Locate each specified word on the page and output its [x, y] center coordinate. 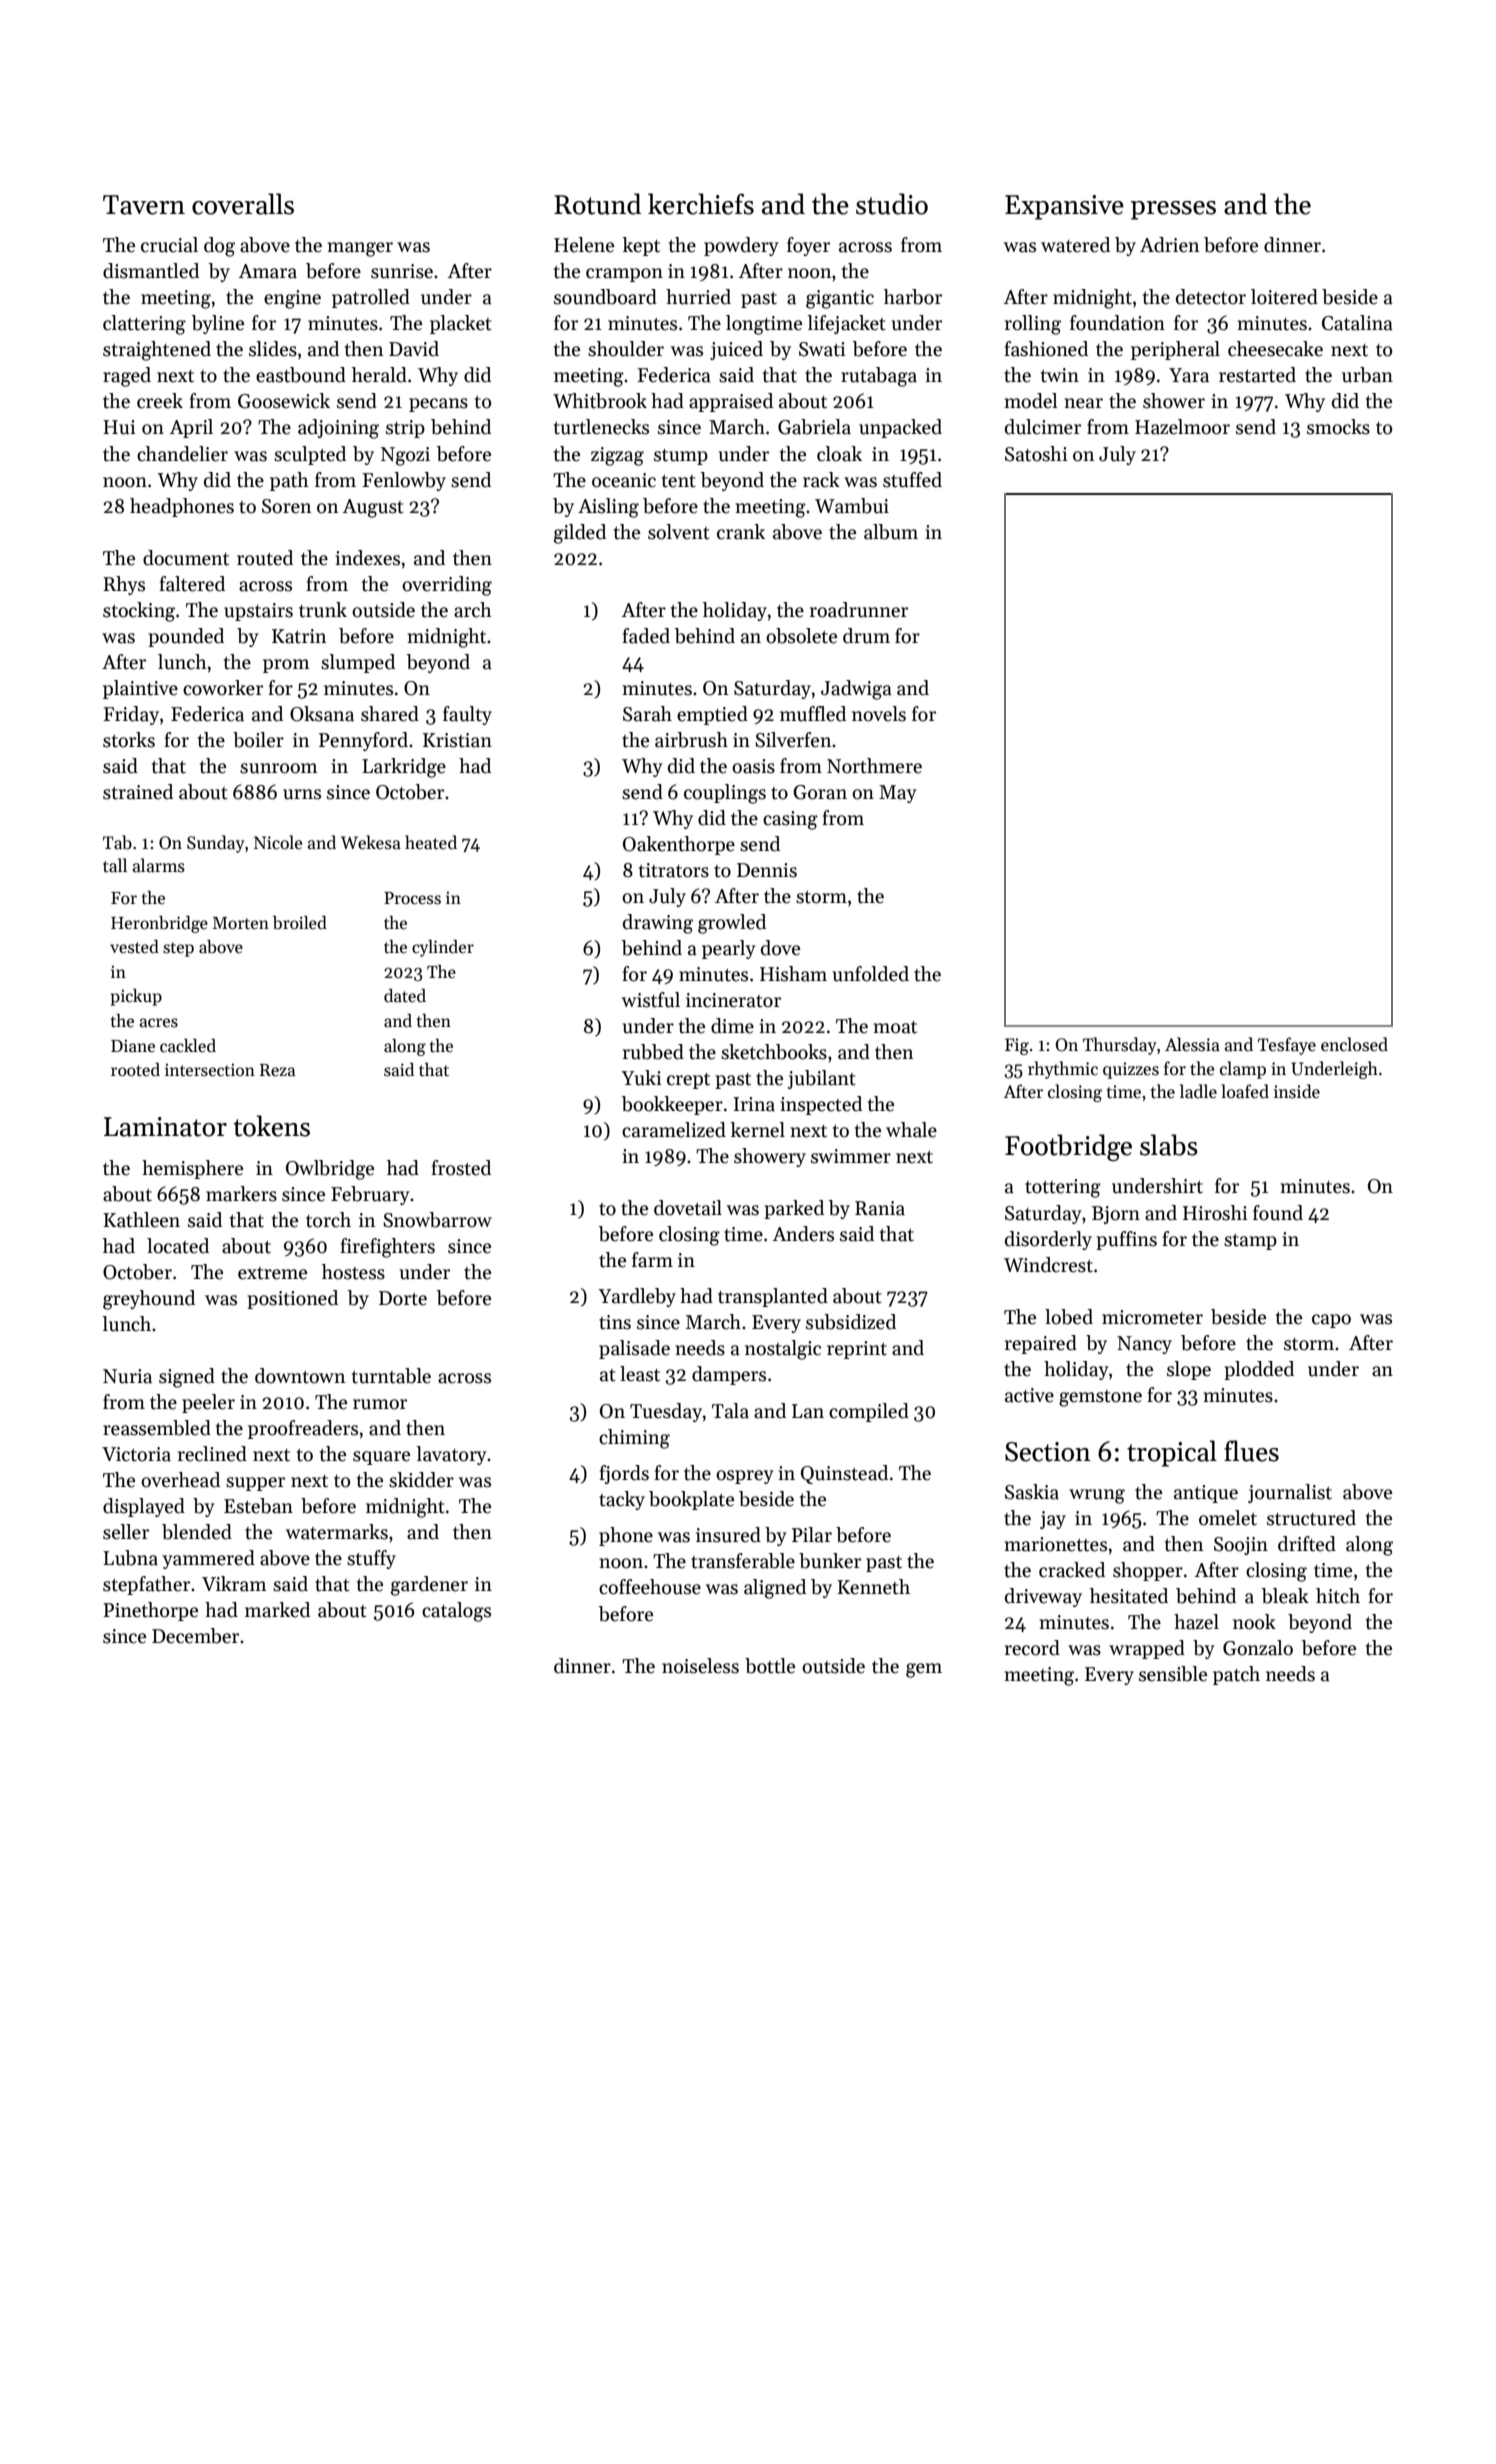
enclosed [1354, 1044]
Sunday [216, 844]
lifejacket [846, 324]
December [195, 1636]
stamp [1250, 1242]
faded [646, 636]
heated [431, 842]
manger [360, 249]
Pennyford [363, 741]
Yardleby [637, 1297]
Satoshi [1036, 454]
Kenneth [873, 1587]
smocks [1338, 427]
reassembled [157, 1428]
